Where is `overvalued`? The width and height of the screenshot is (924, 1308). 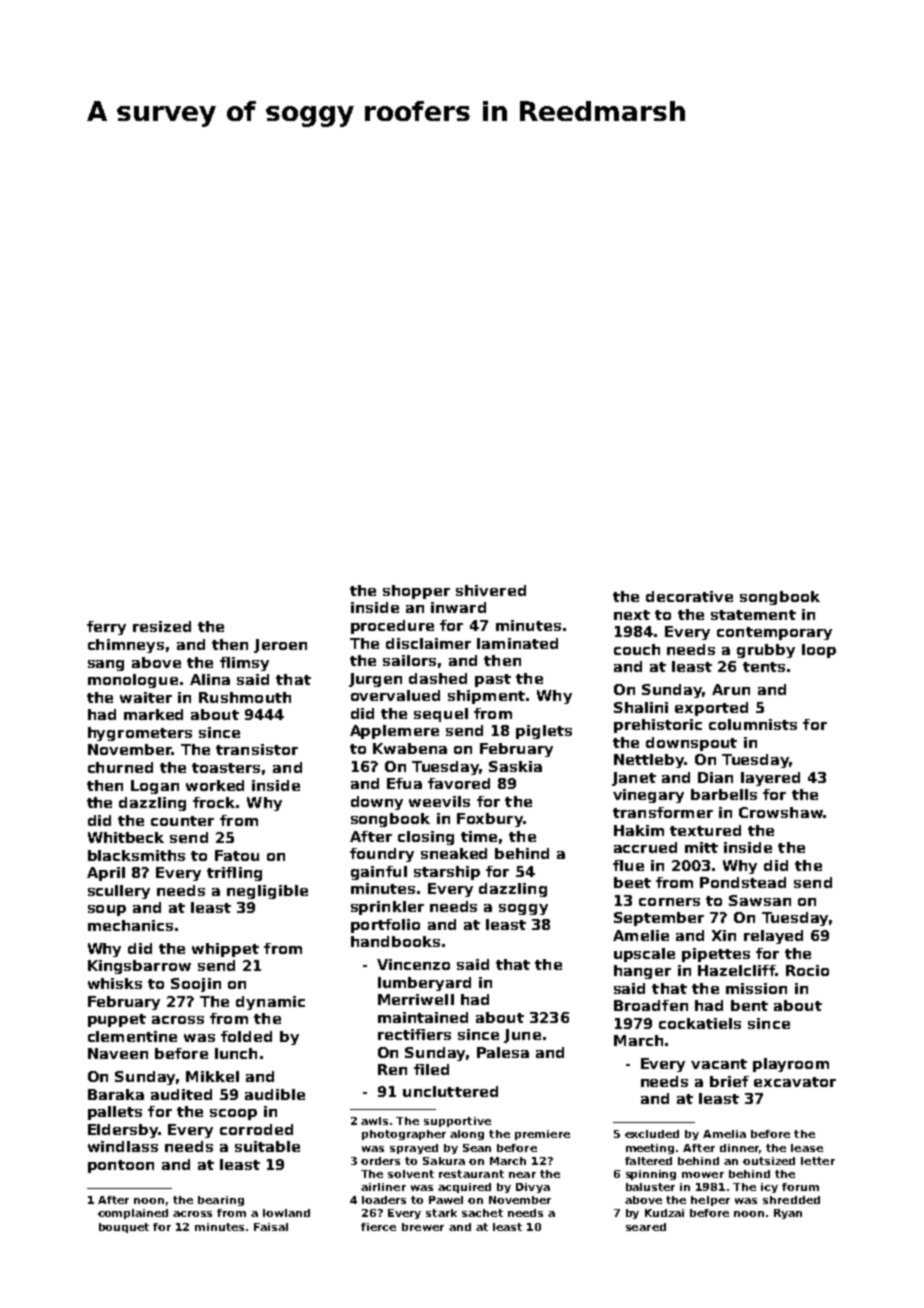
overvalued is located at coordinates (395, 695).
